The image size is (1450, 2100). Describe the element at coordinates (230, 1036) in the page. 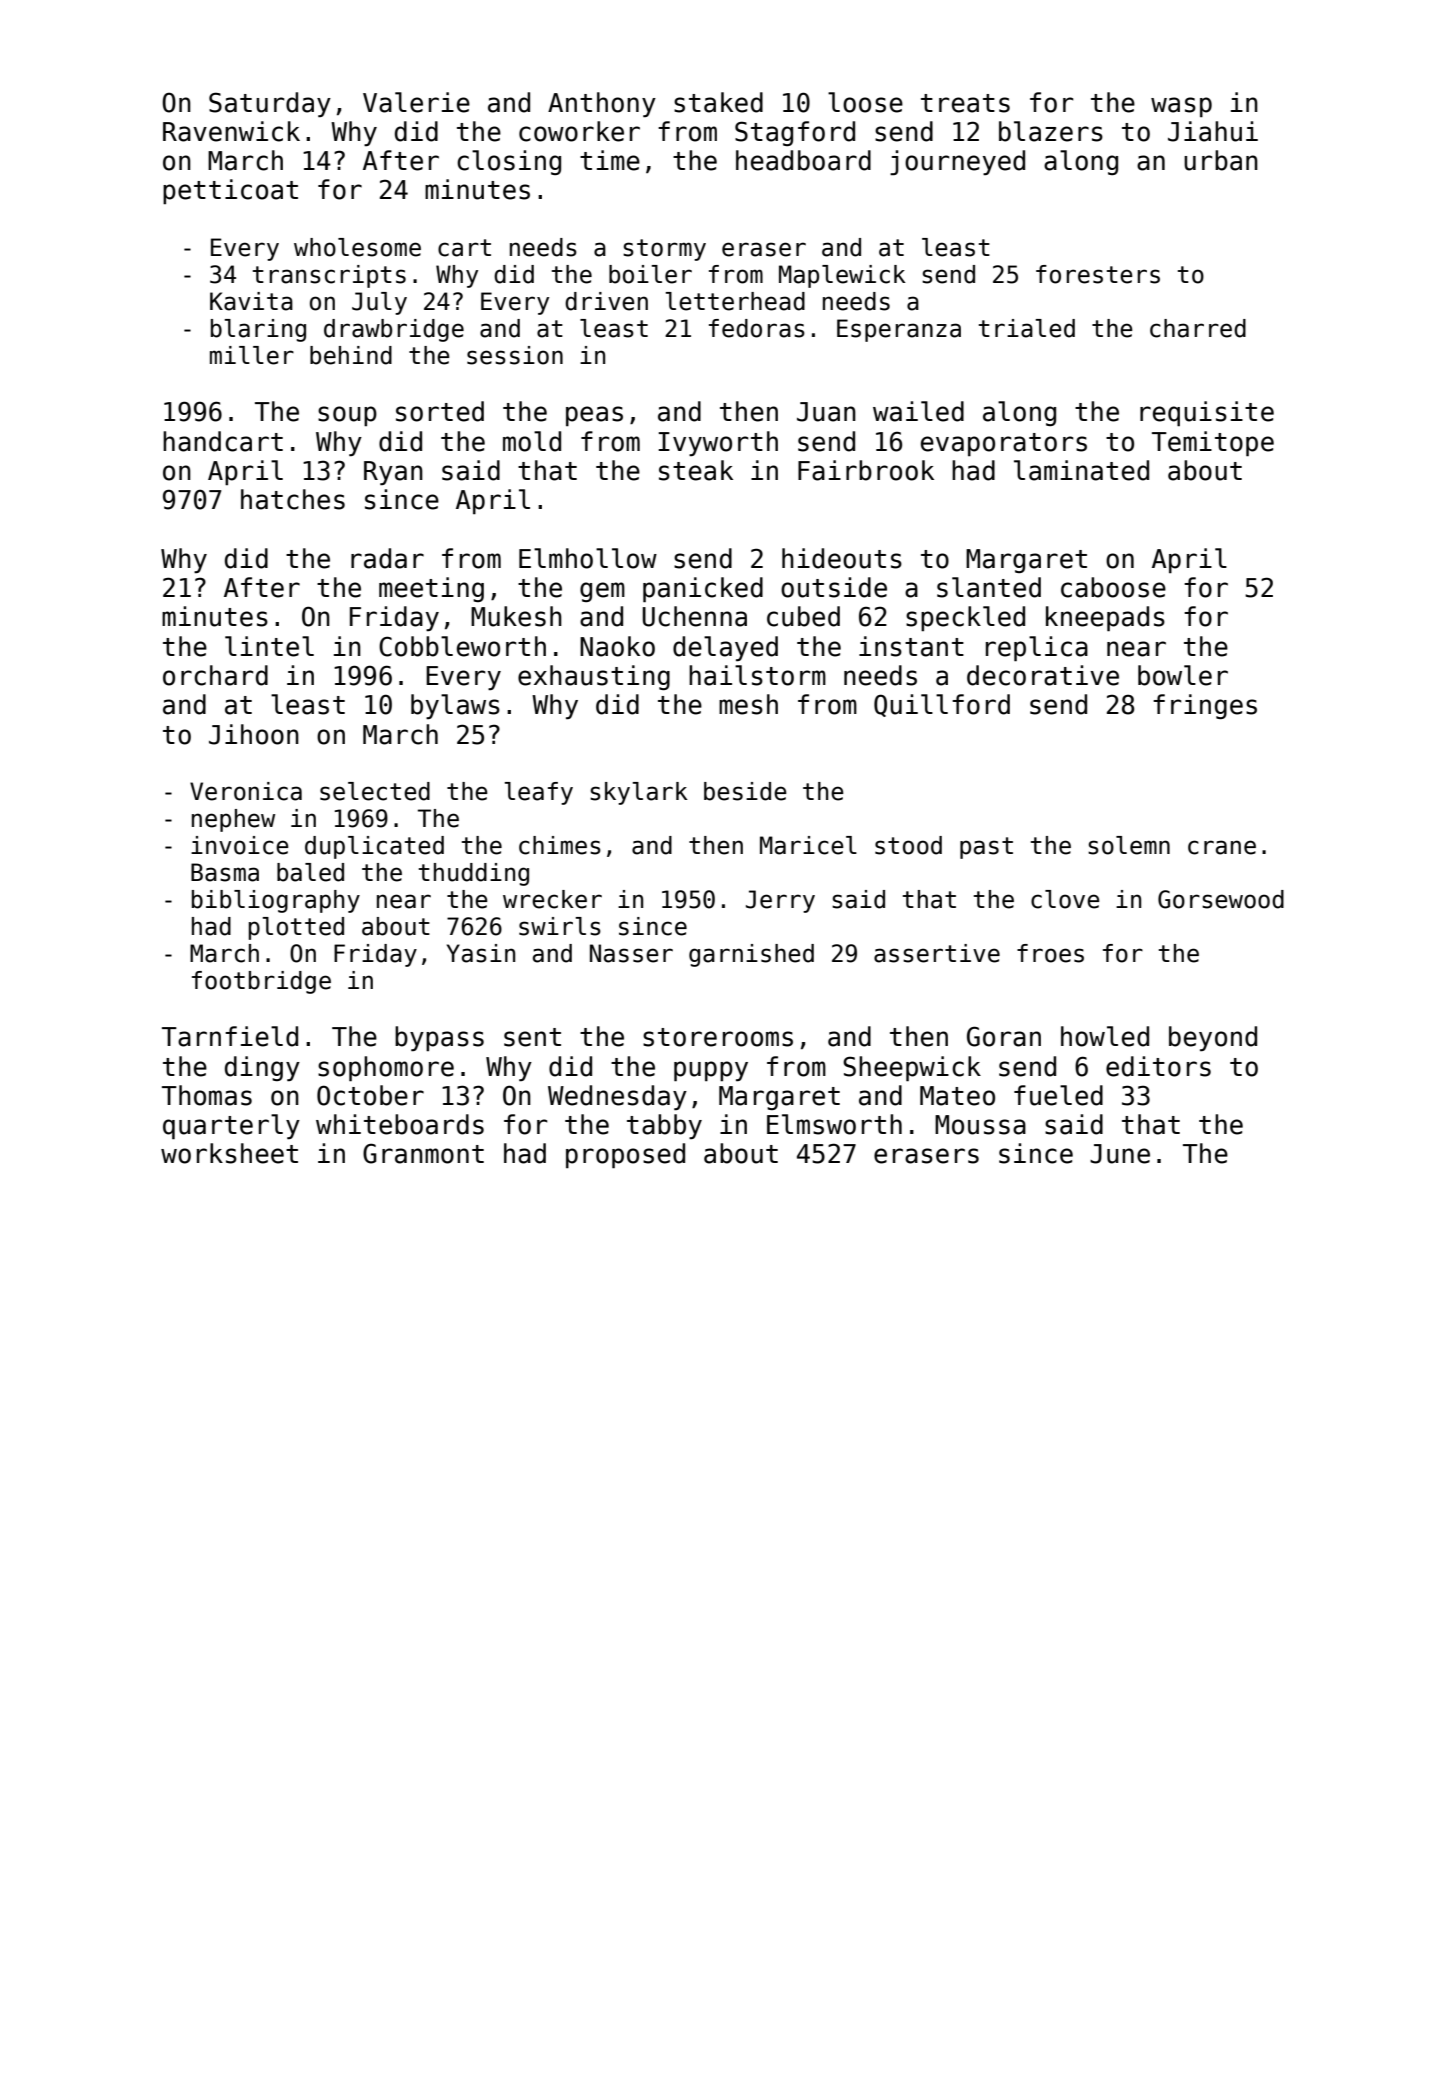

I see `Tarnfield` at that location.
